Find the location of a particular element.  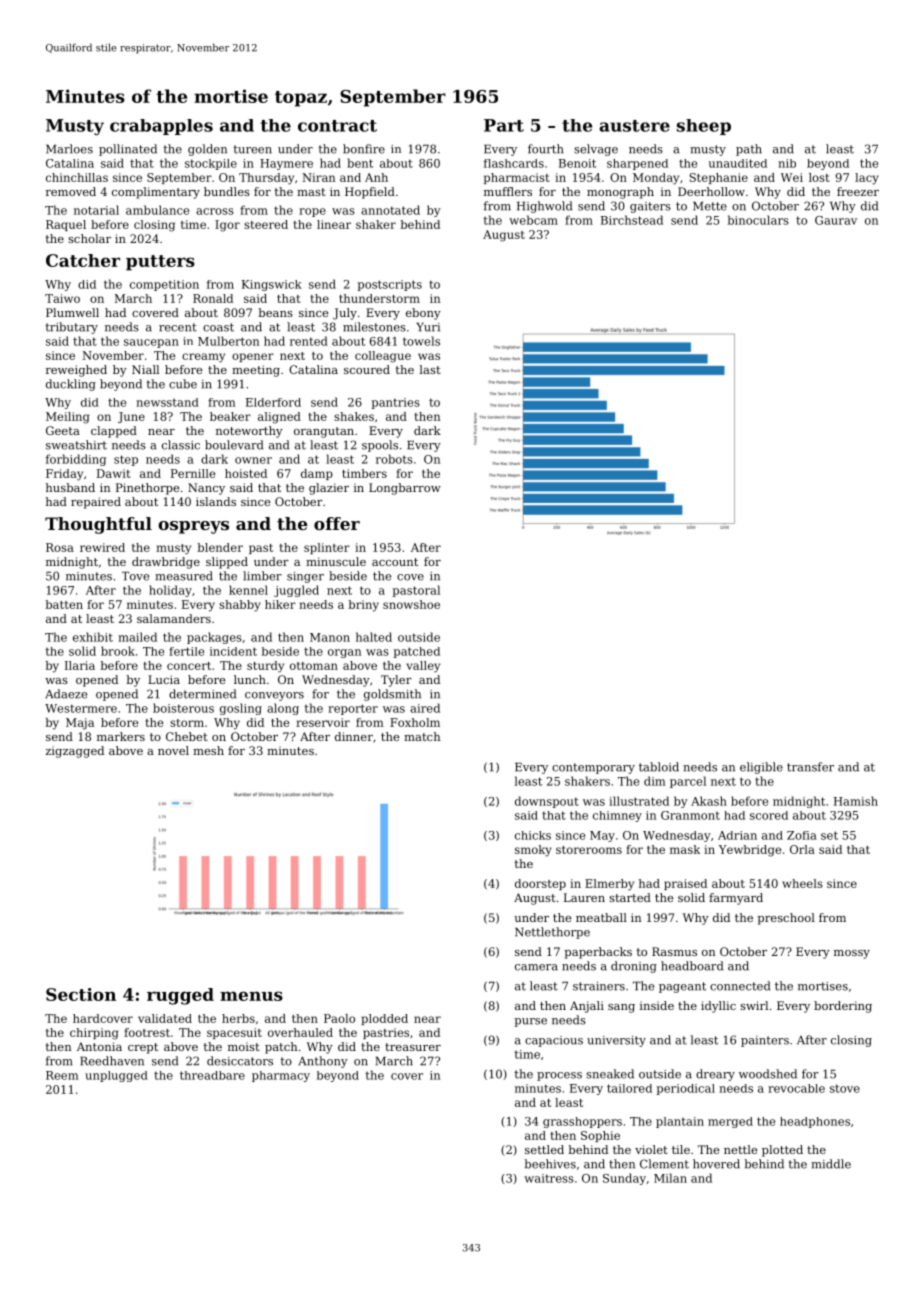

zigzagged is located at coordinates (75, 752).
